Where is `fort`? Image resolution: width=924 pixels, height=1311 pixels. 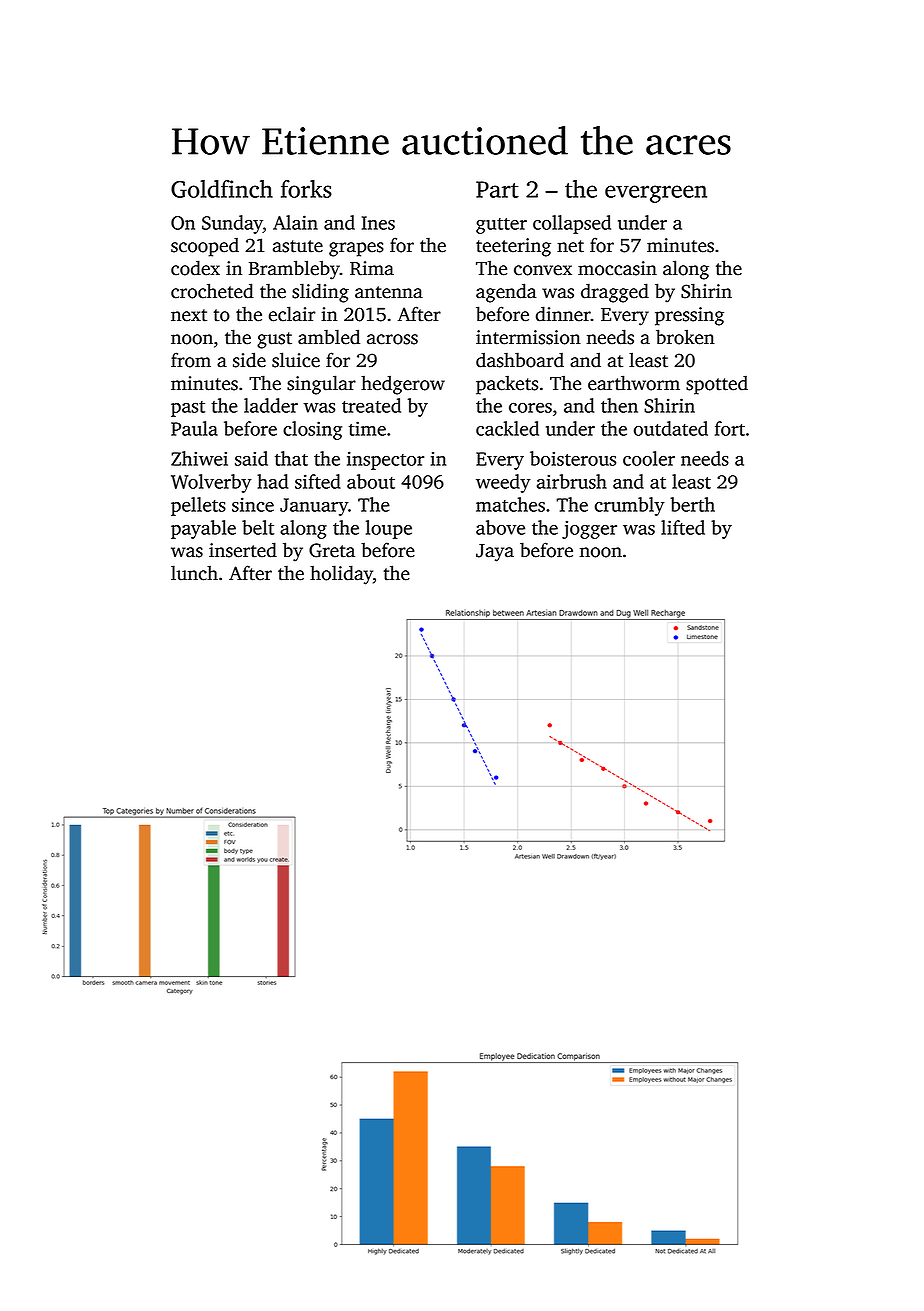
fort is located at coordinates (730, 428).
